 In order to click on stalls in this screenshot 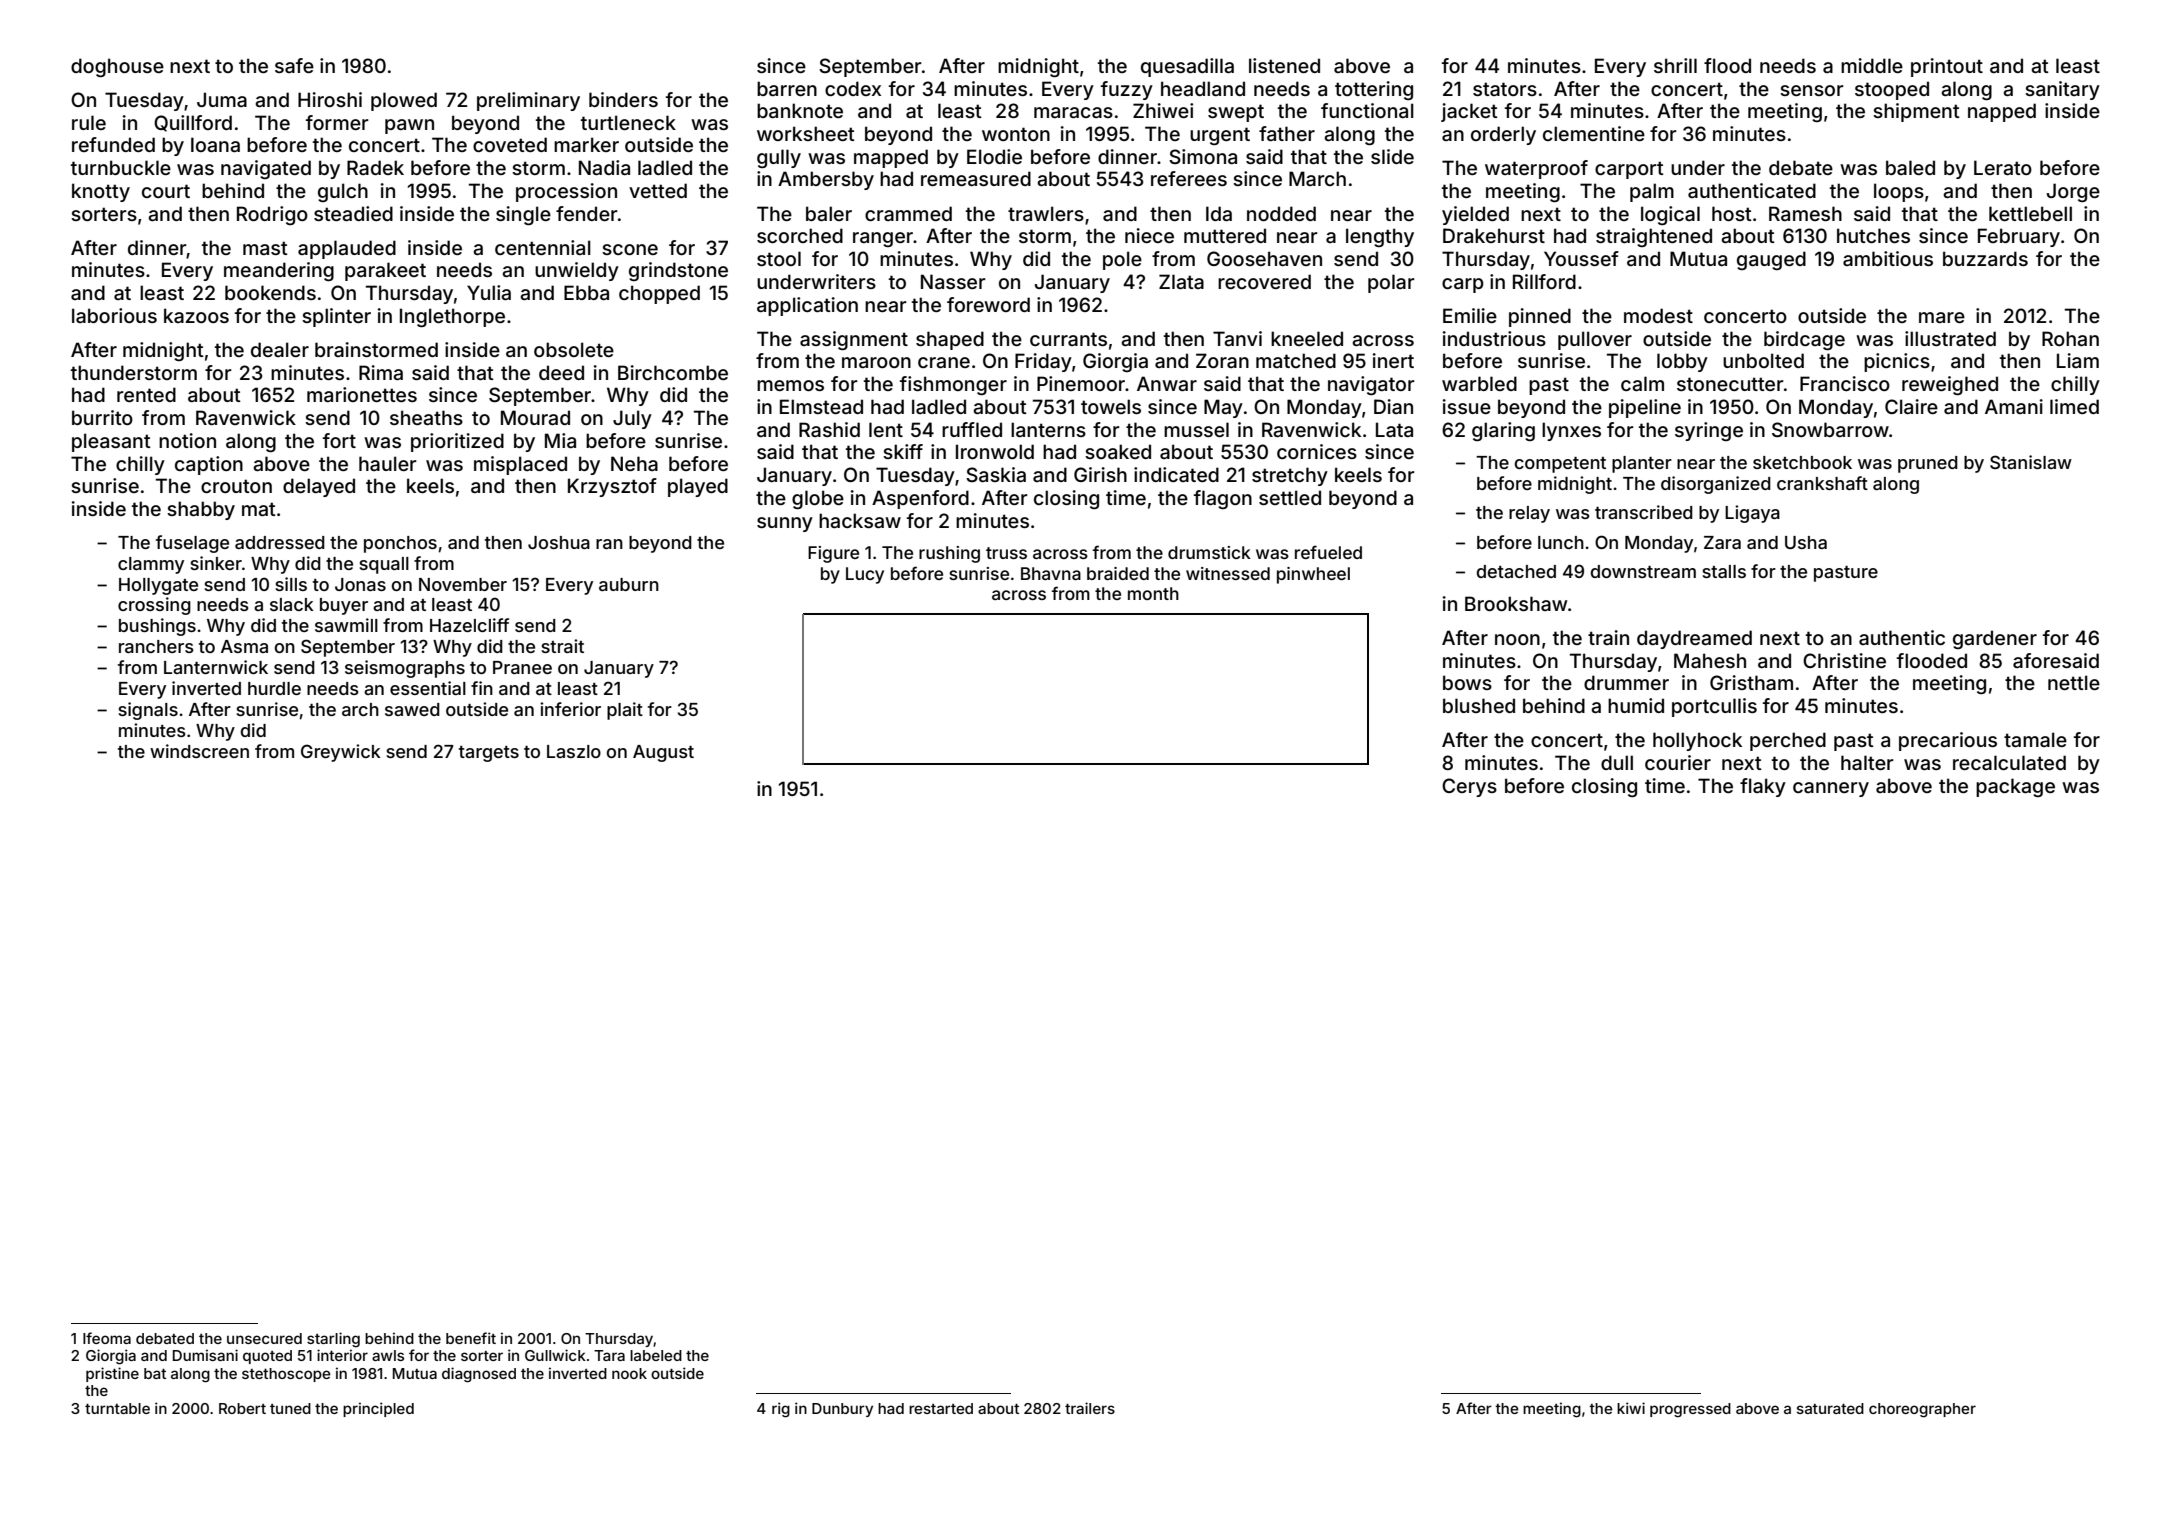, I will do `click(1724, 571)`.
